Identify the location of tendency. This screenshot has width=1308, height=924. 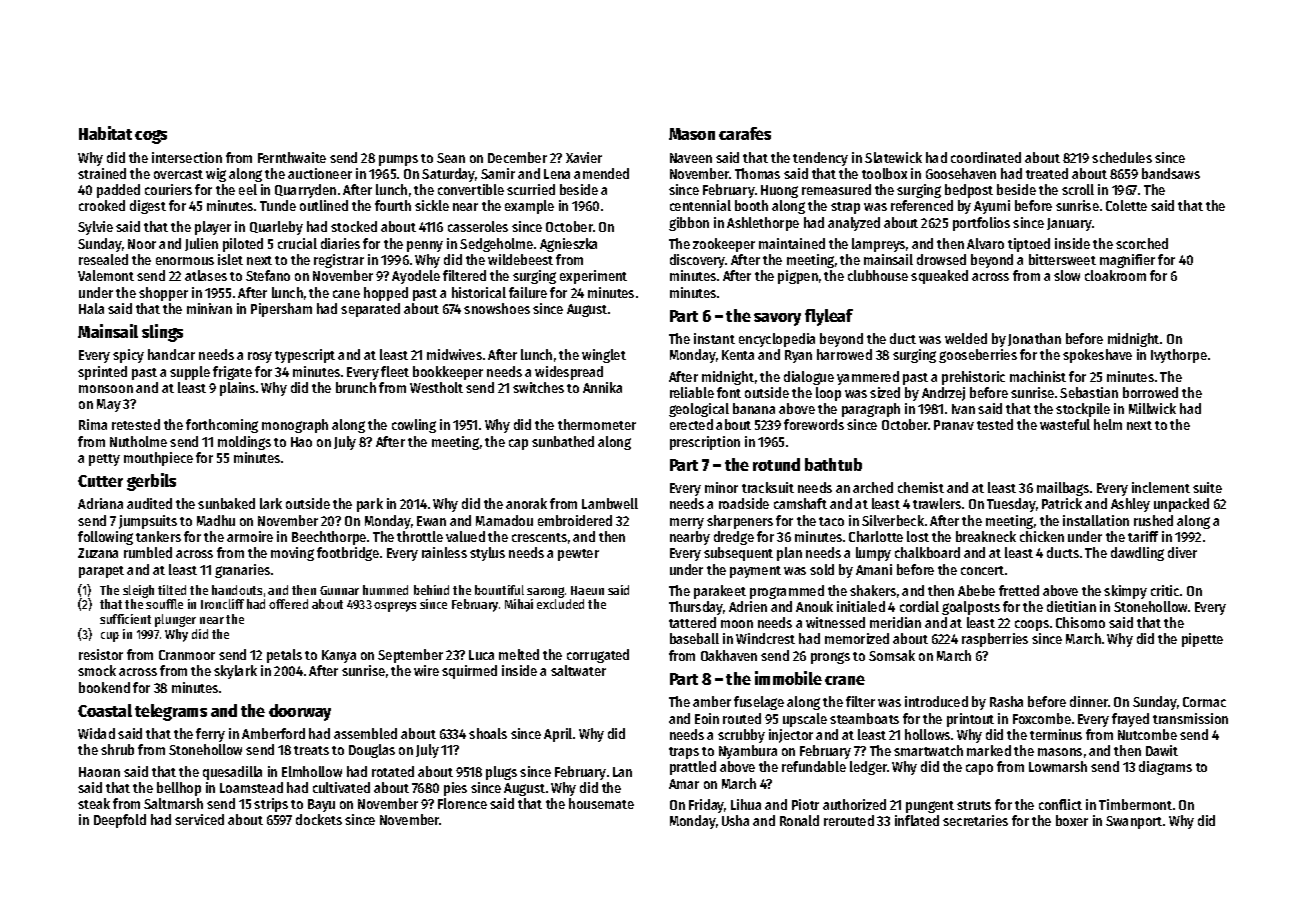
(820, 159).
